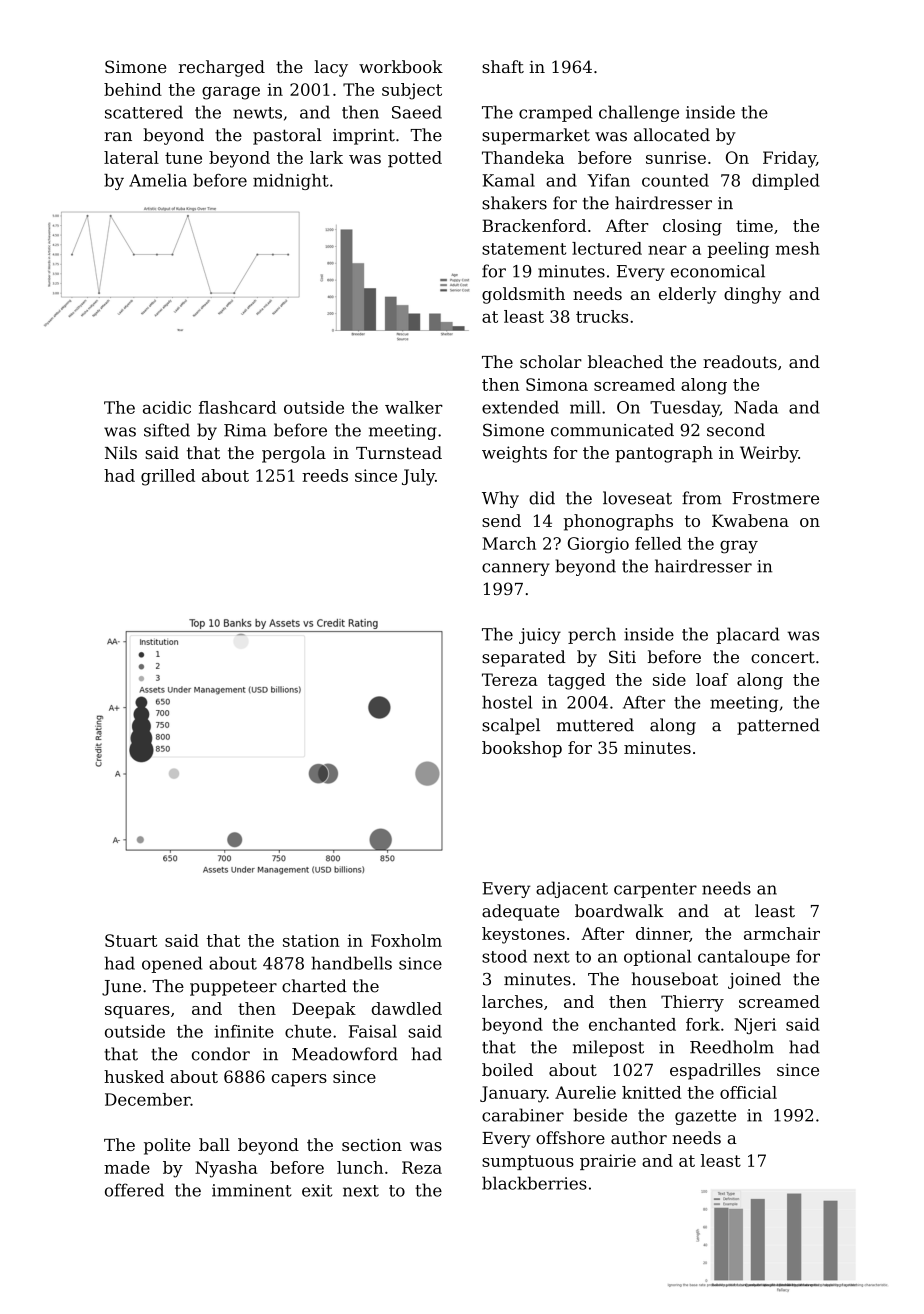 This document has width=924, height=1314. What do you see at coordinates (756, 407) in the document?
I see `Nada` at bounding box center [756, 407].
